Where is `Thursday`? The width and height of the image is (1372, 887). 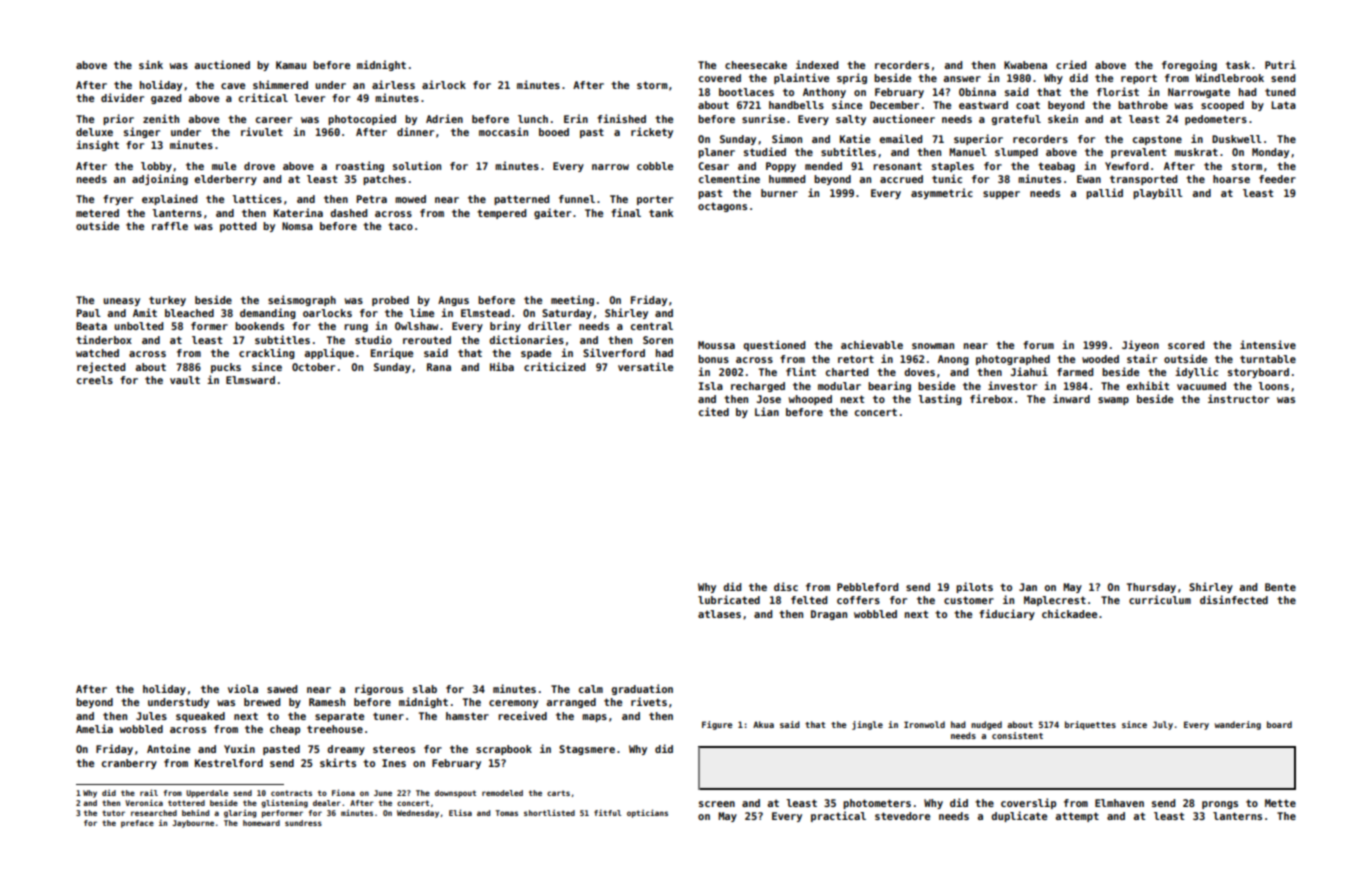
Thursday is located at coordinates (1151, 588).
